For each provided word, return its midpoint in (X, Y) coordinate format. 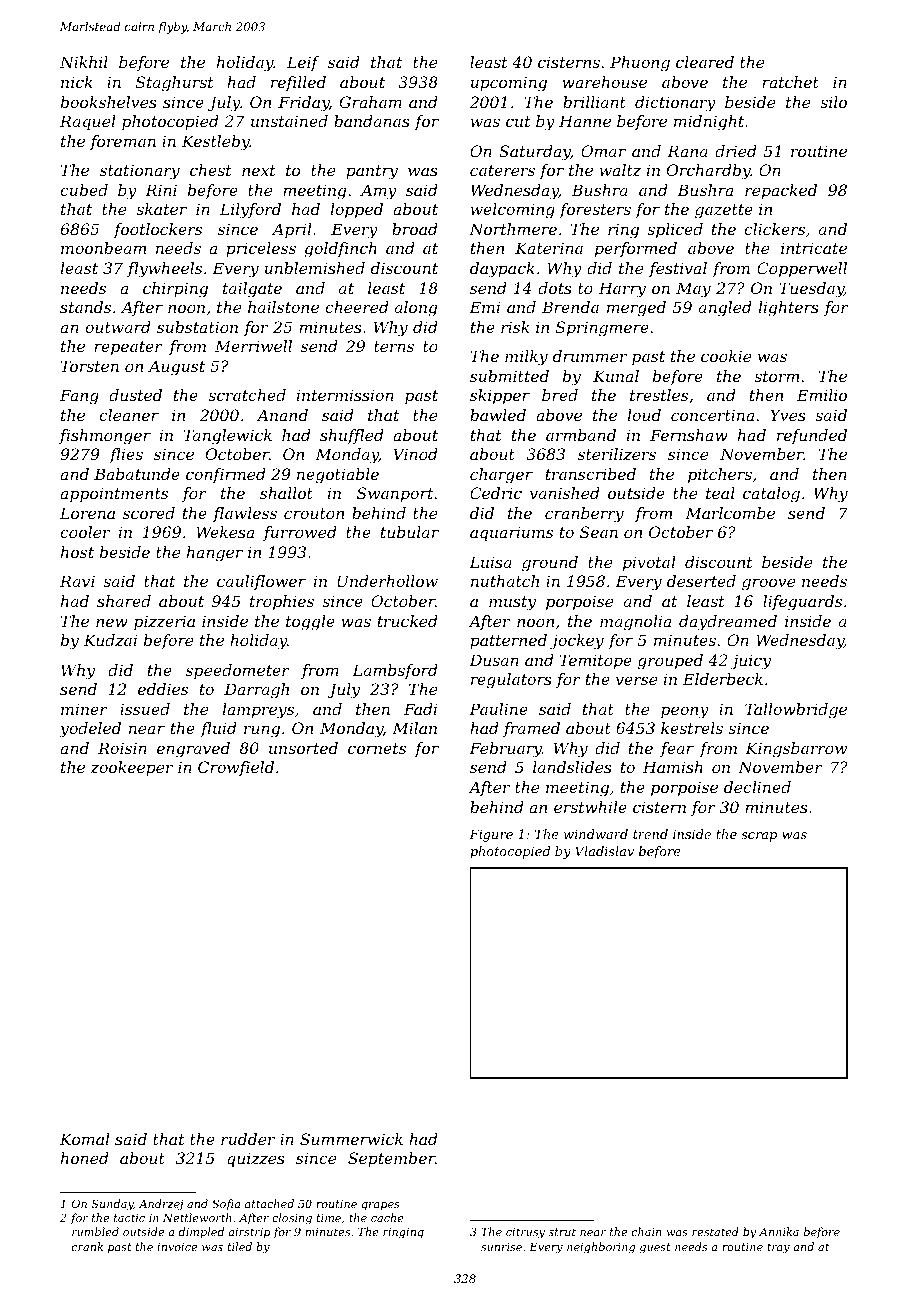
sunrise (501, 1247)
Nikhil (84, 62)
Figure (491, 835)
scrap (759, 837)
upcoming (509, 84)
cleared (705, 62)
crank (87, 1246)
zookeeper (131, 768)
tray (778, 1248)
